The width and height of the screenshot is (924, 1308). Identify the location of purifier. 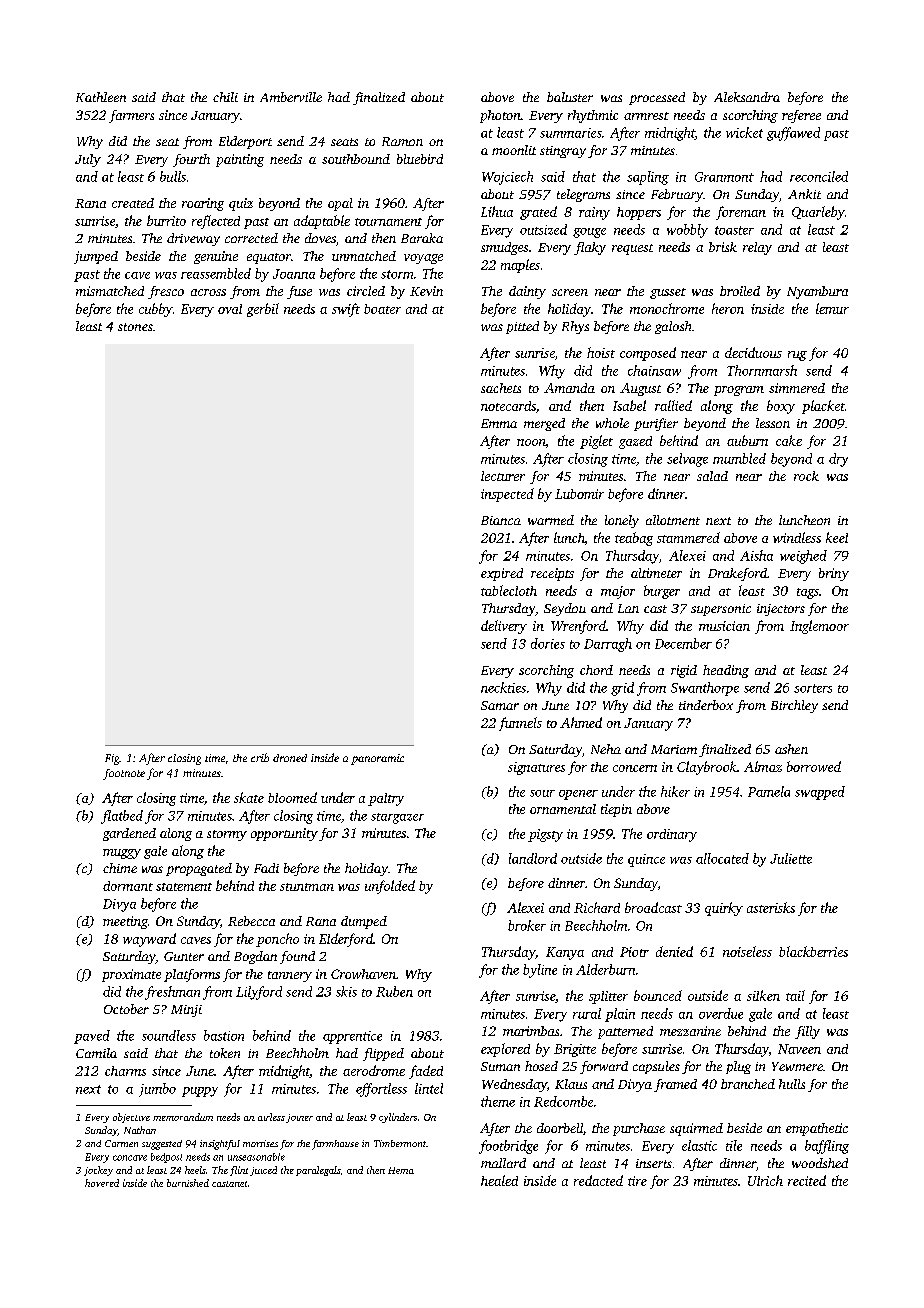
(656, 424).
